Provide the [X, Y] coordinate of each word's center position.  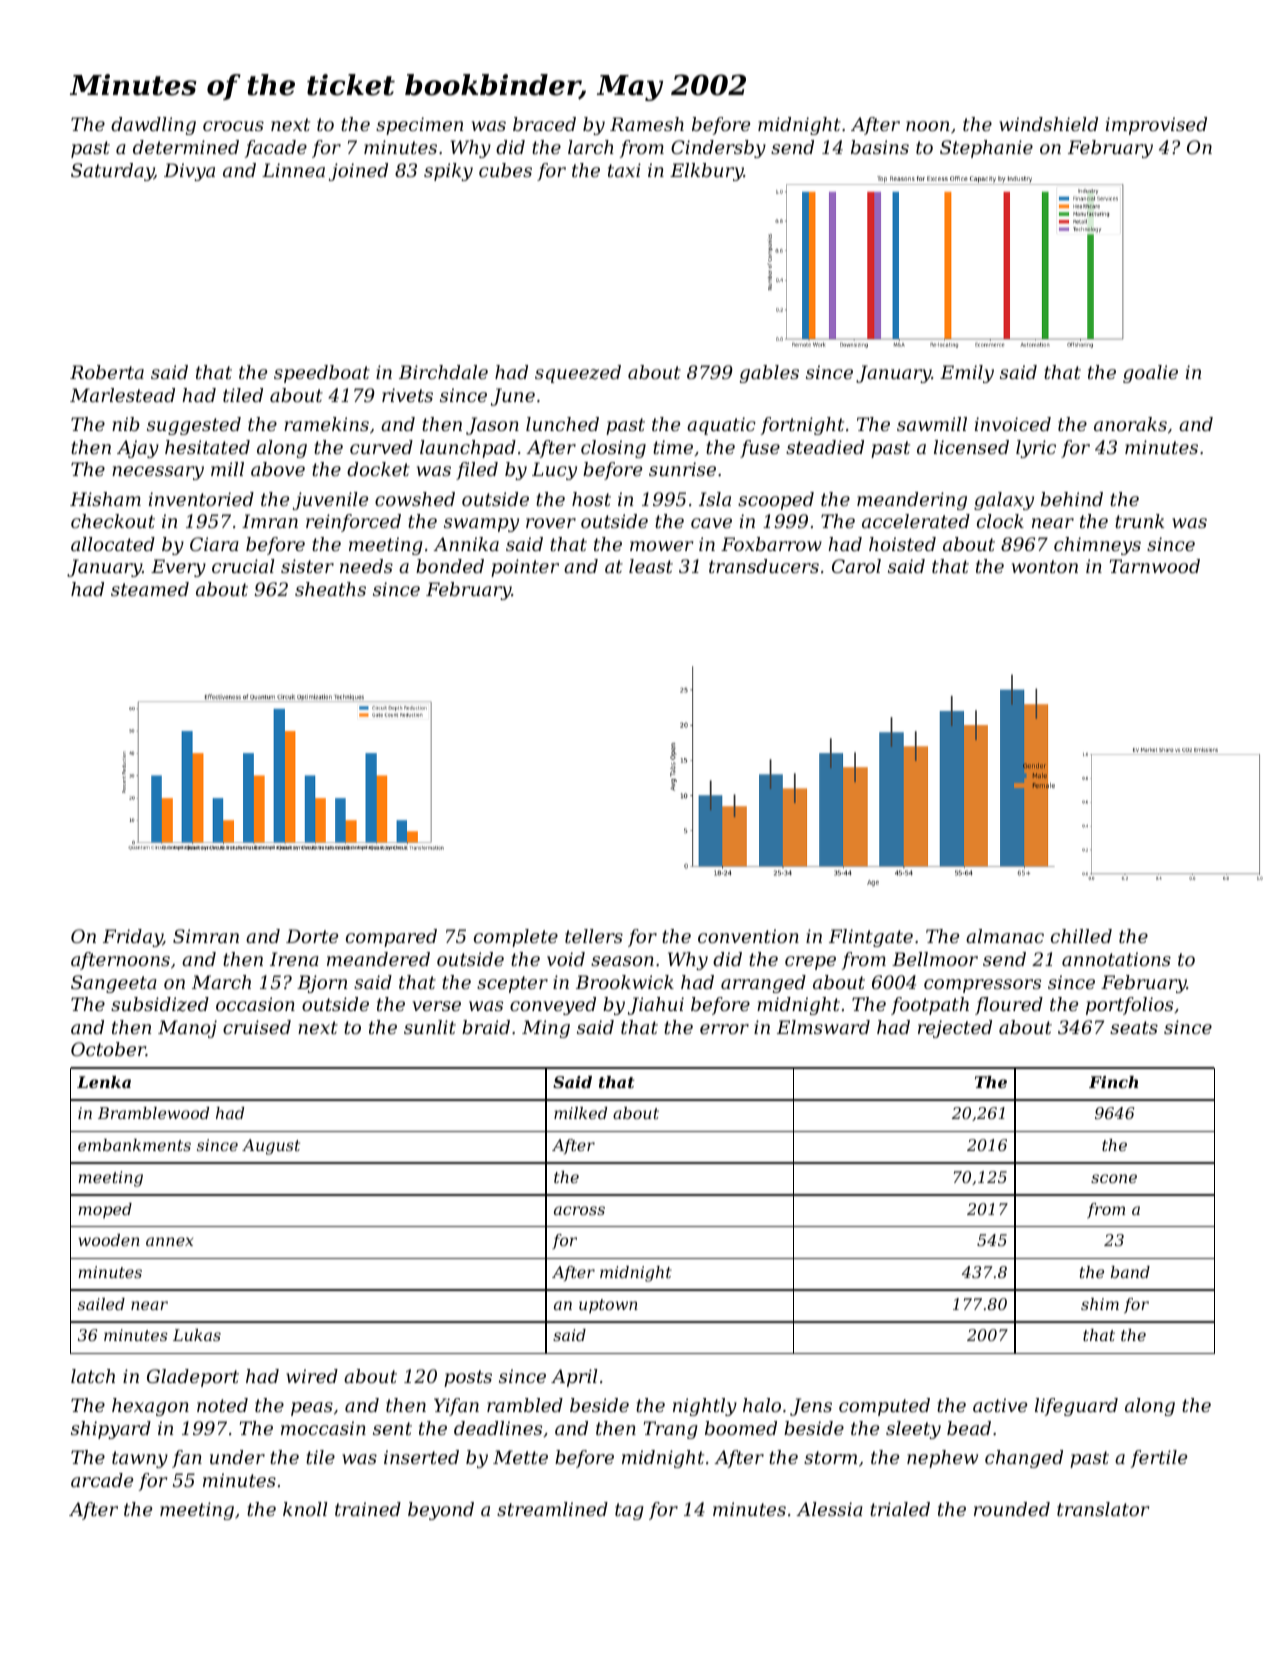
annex [169, 1241]
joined [358, 172]
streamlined [552, 1509]
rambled [525, 1405]
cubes [505, 170]
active [1000, 1405]
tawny [140, 1459]
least [651, 566]
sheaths [330, 589]
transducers [764, 566]
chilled [1081, 936]
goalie [1150, 374]
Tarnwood [1155, 566]
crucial [243, 566]
